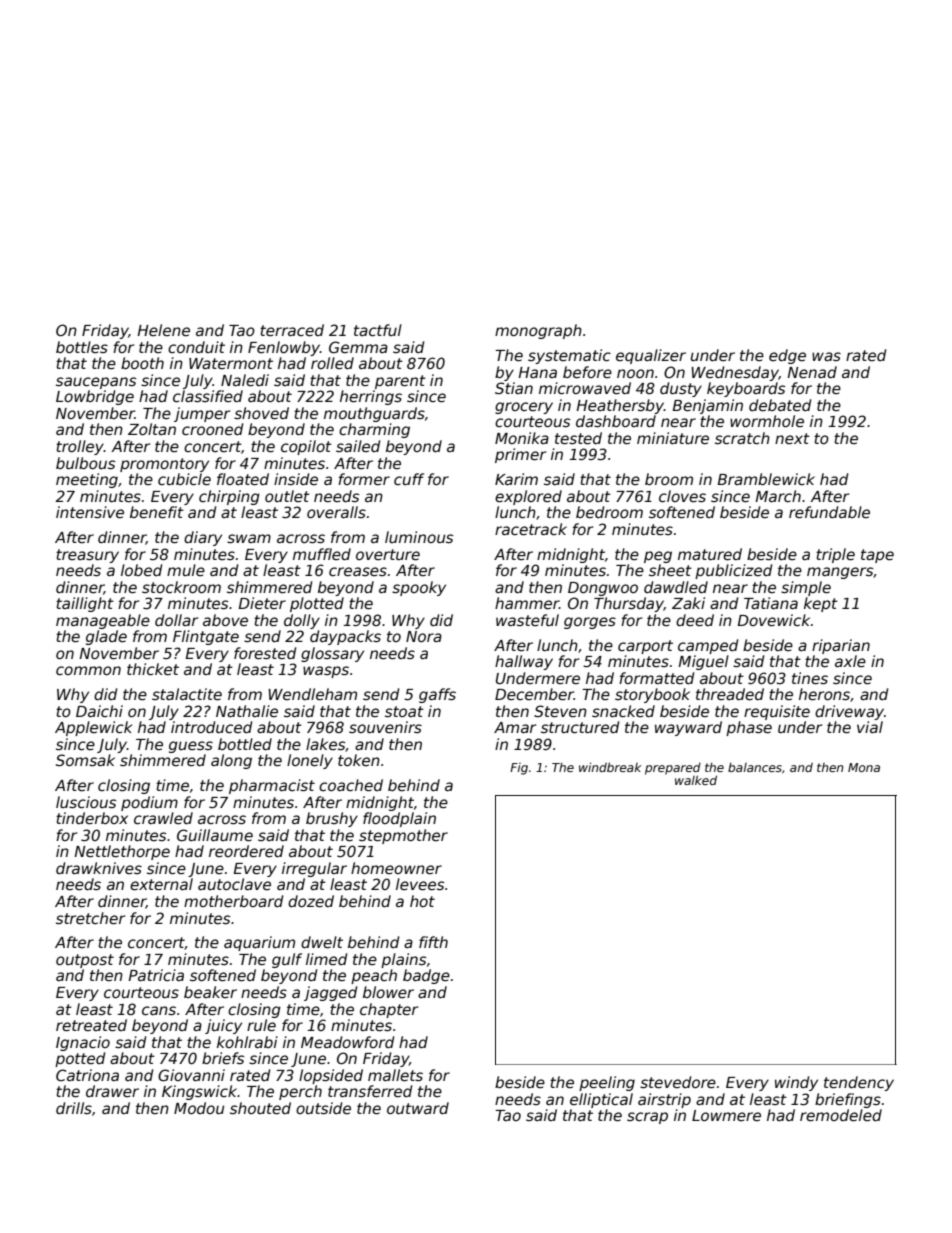 This document has width=952, height=1233. I want to click on Monika, so click(522, 438).
